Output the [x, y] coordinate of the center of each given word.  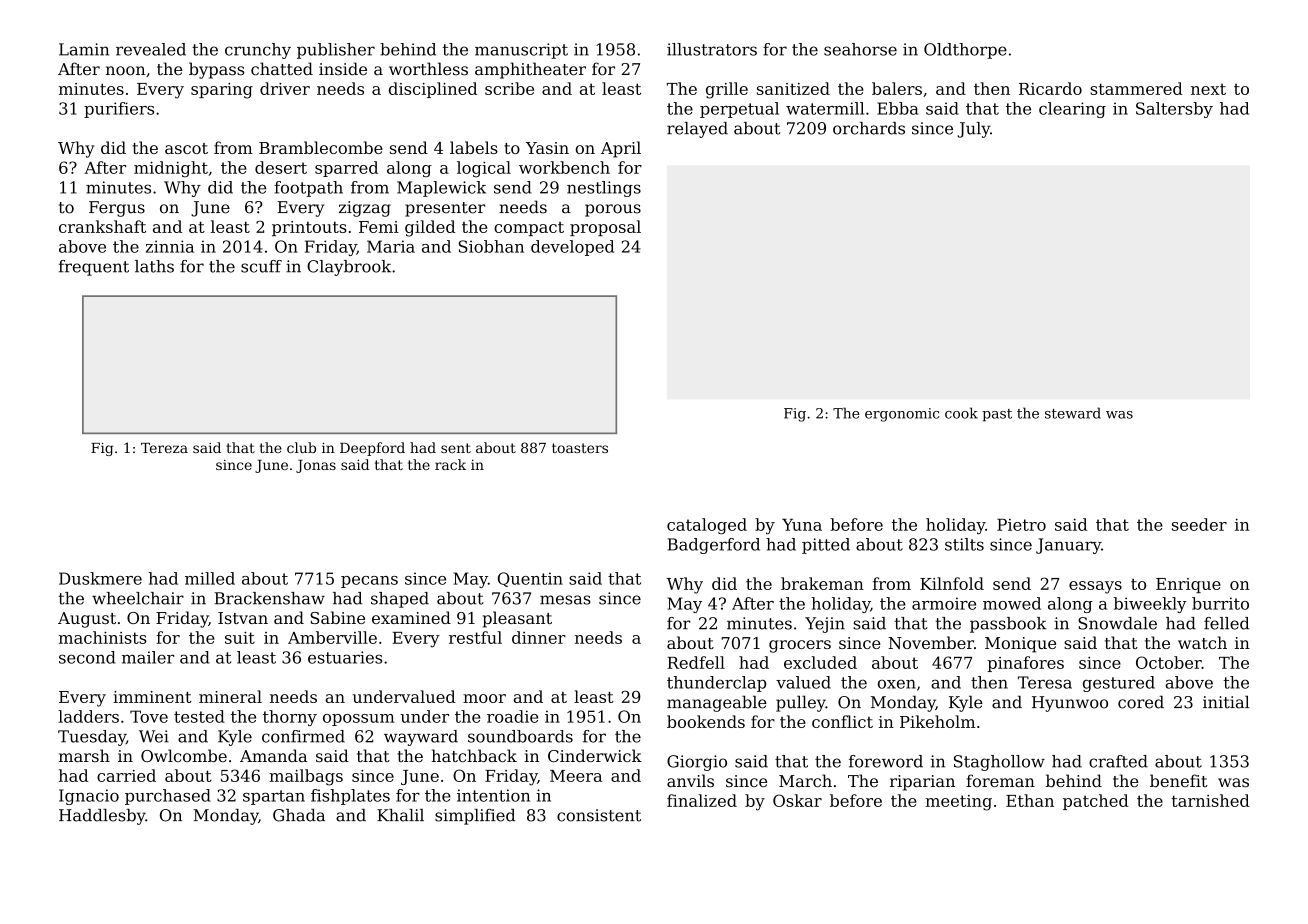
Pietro [1021, 525]
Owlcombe [184, 755]
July [973, 130]
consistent [599, 815]
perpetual [739, 110]
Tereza [164, 448]
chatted [282, 69]
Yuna [802, 525]
